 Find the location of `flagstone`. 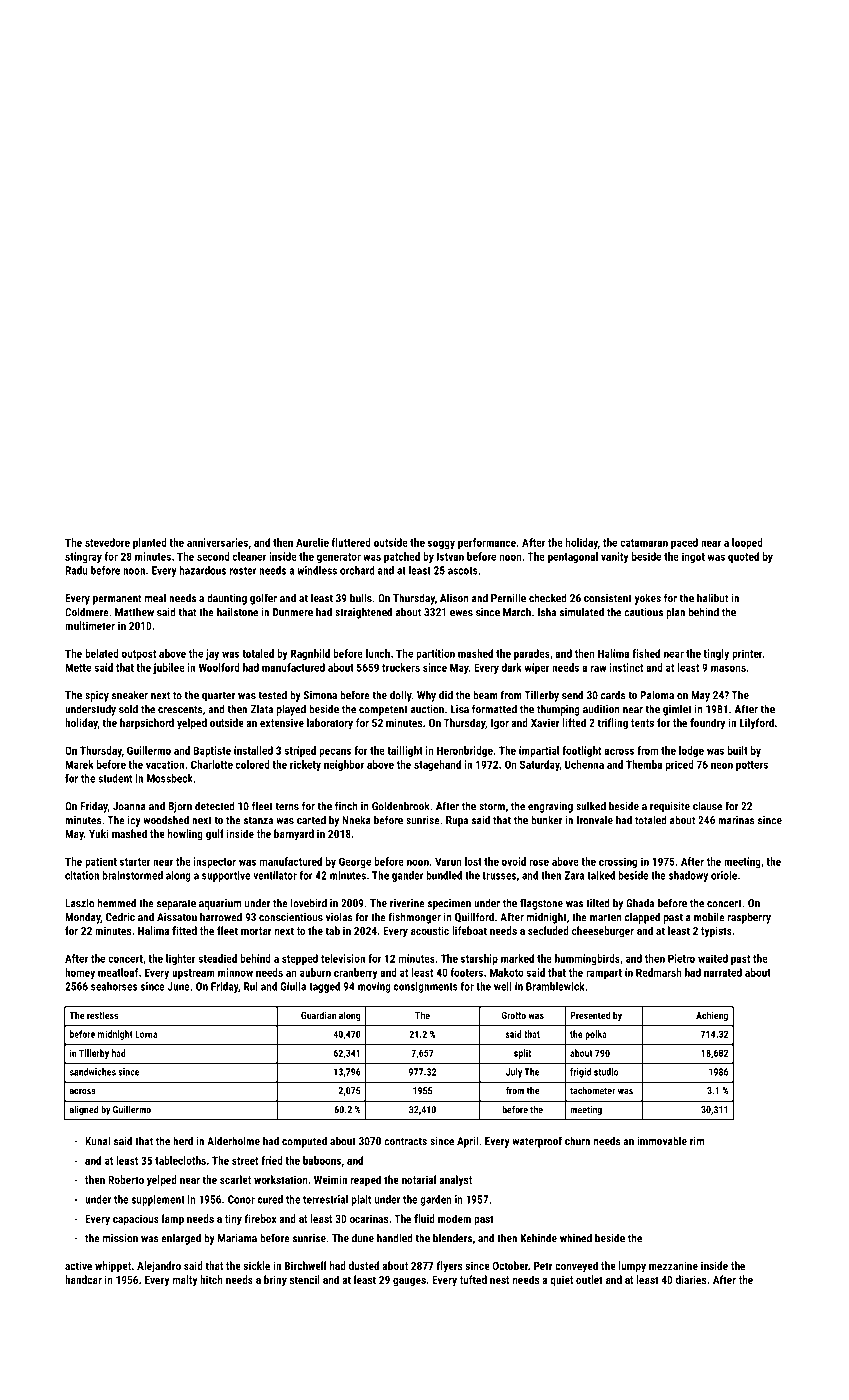

flagstone is located at coordinates (541, 904).
